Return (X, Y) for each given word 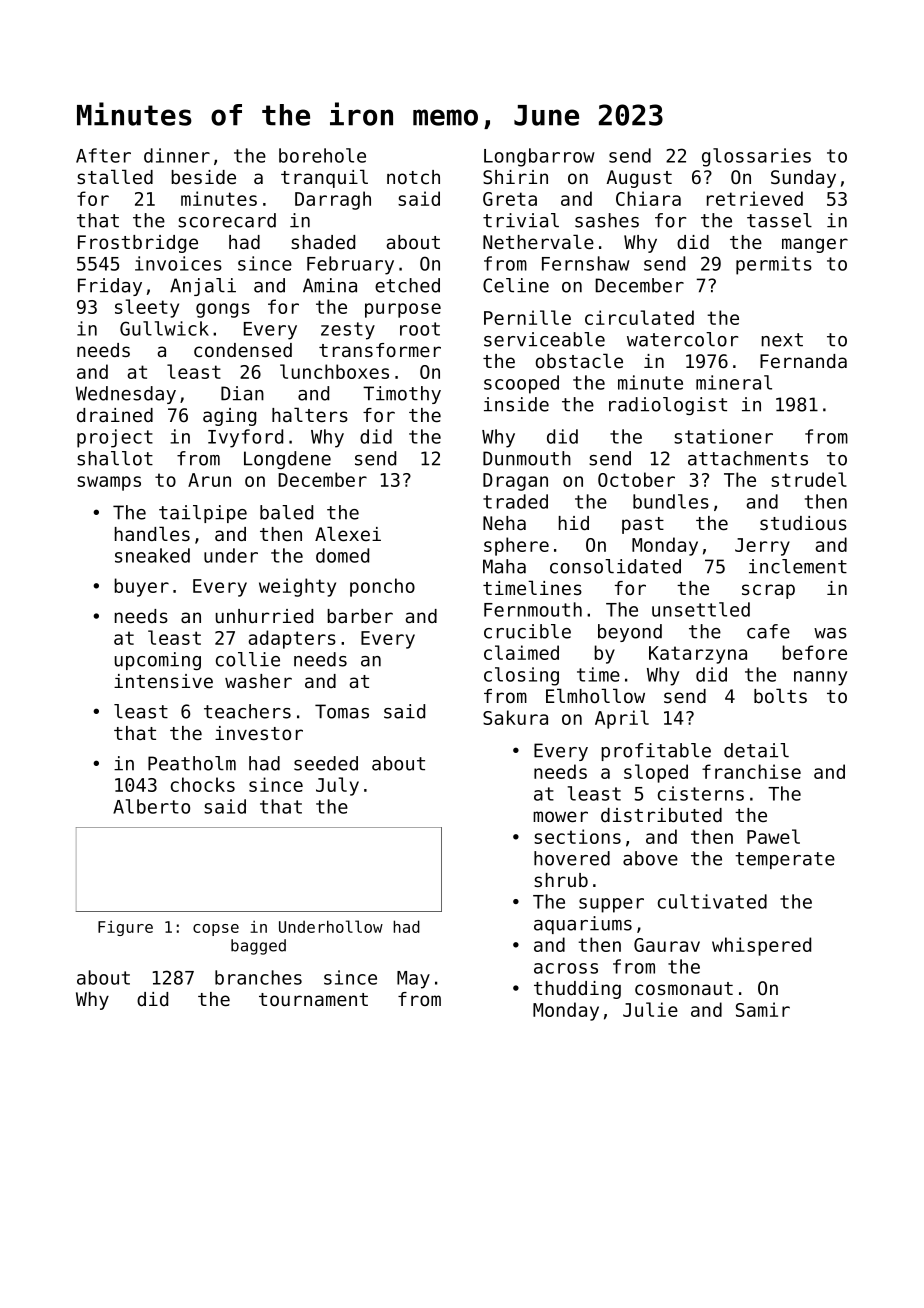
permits (774, 265)
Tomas (342, 711)
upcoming (158, 661)
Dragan (515, 482)
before (814, 652)
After (103, 155)
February (350, 265)
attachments (748, 458)
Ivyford (245, 438)
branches (258, 977)
